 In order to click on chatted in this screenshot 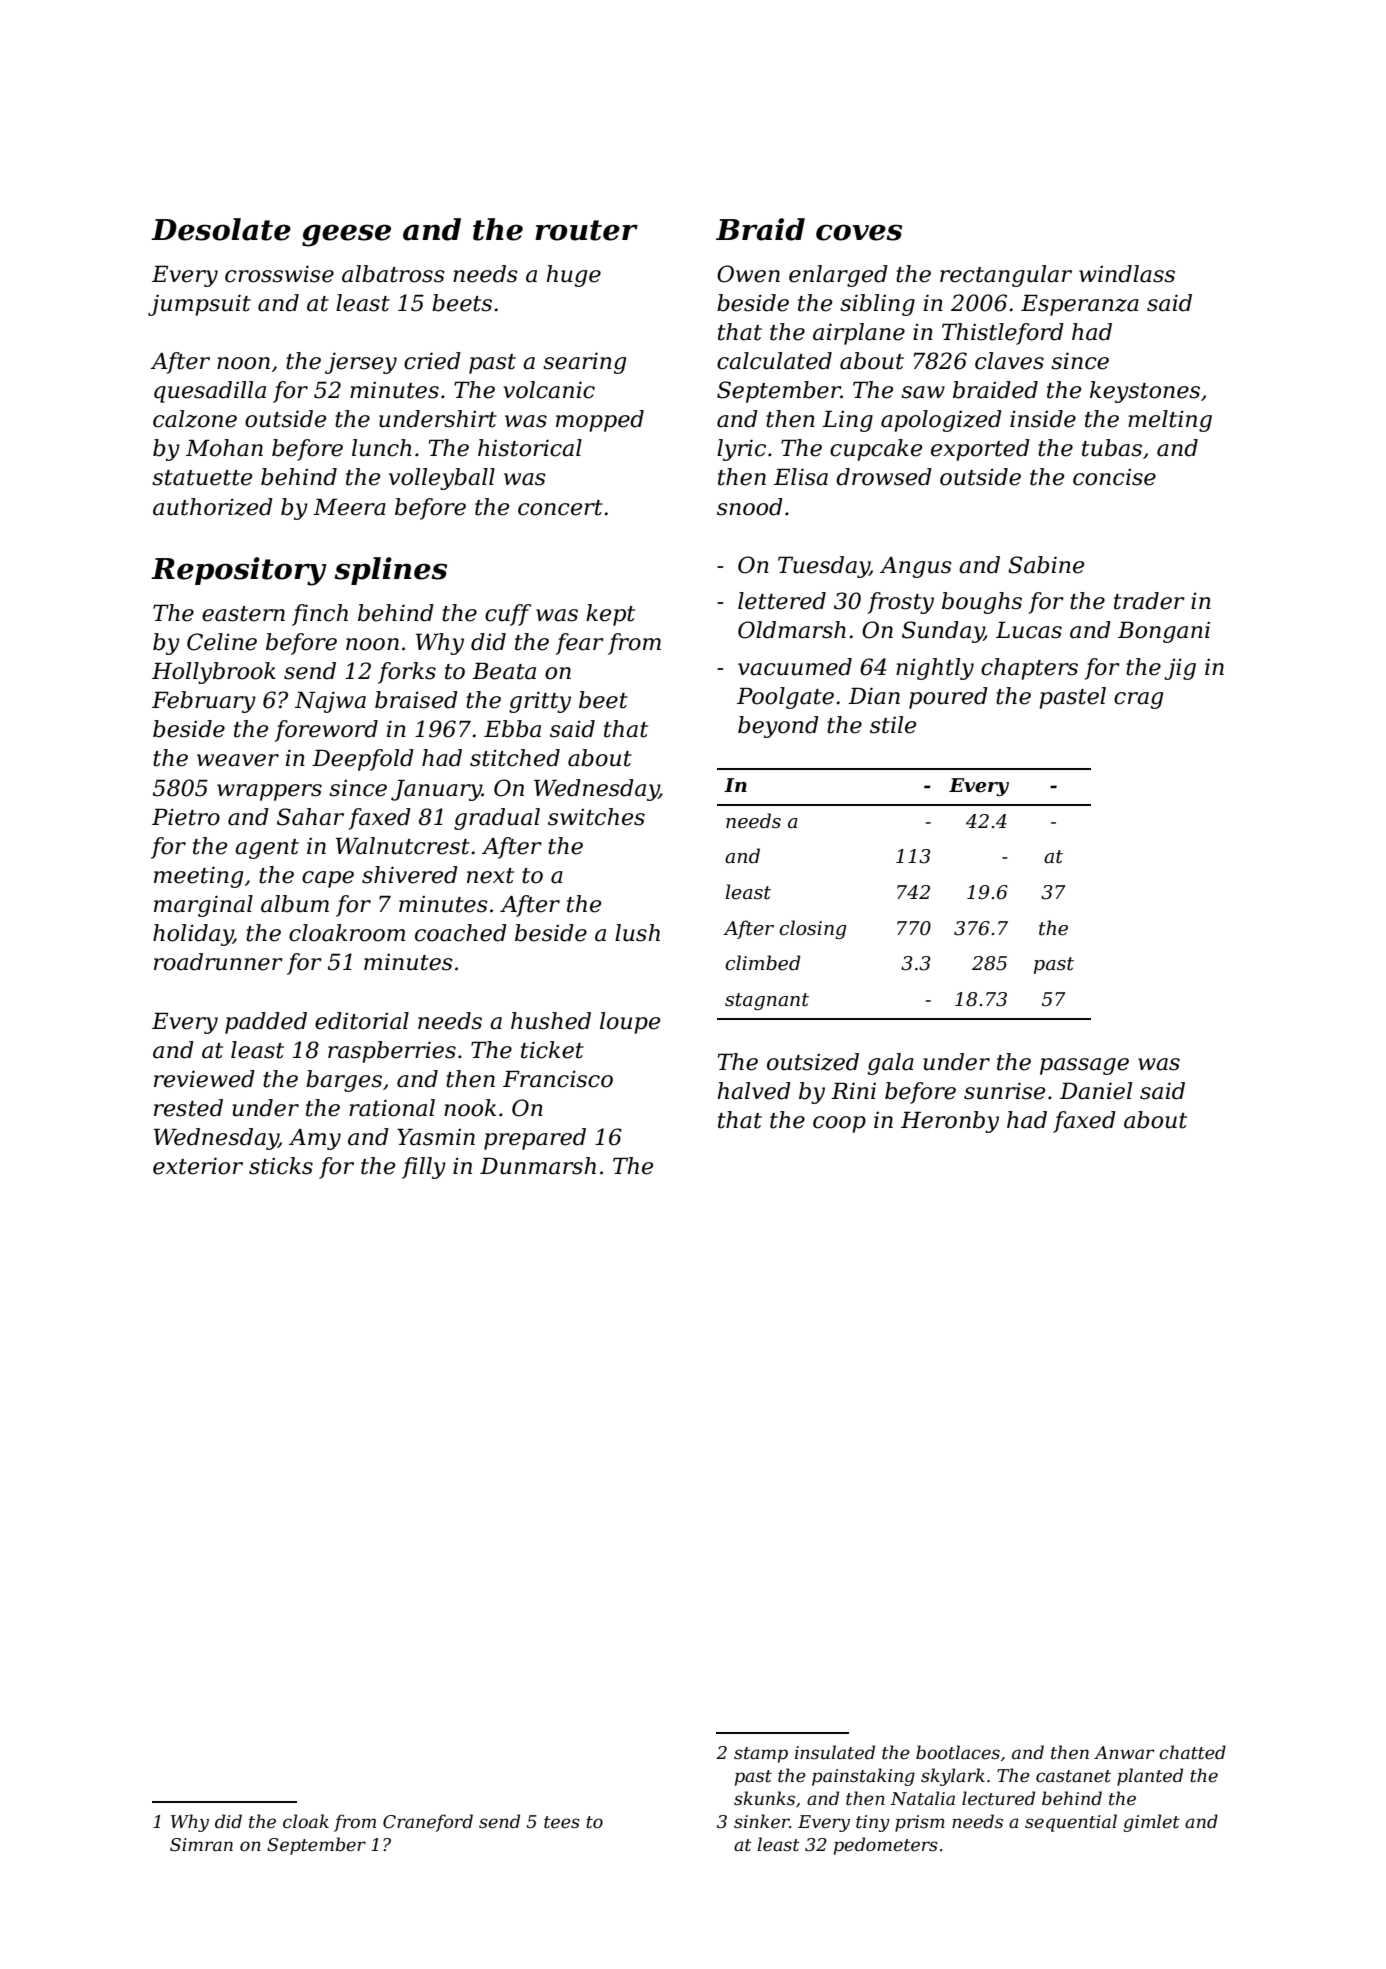, I will do `click(1192, 1752)`.
